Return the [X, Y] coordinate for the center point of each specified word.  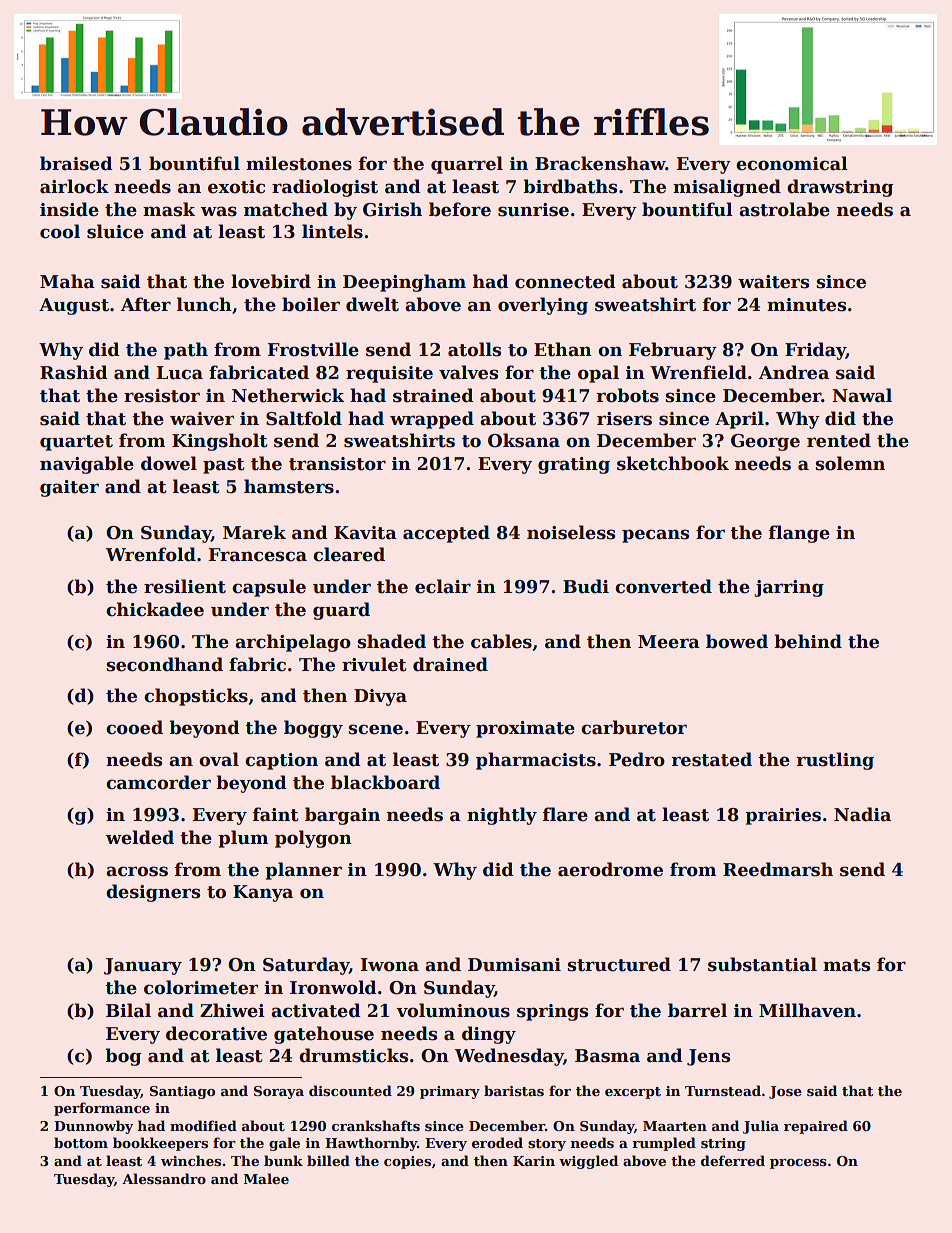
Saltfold [304, 418]
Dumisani [514, 965]
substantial [762, 964]
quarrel [467, 165]
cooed [134, 727]
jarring [789, 588]
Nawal [862, 395]
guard [341, 611]
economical [792, 163]
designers [153, 893]
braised [76, 163]
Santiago [182, 1092]
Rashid [74, 372]
